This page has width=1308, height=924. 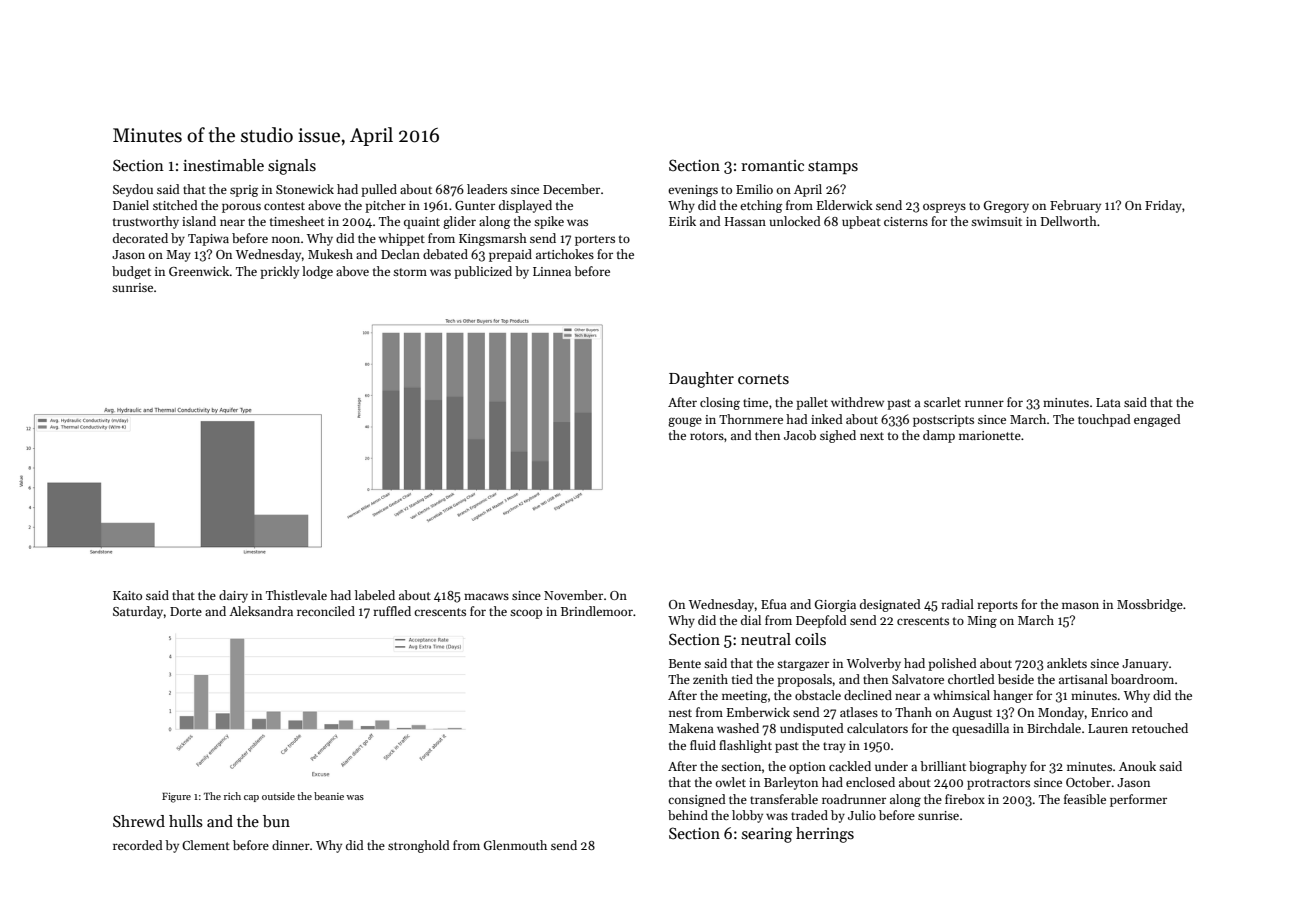 I want to click on Seydou, so click(x=133, y=190).
